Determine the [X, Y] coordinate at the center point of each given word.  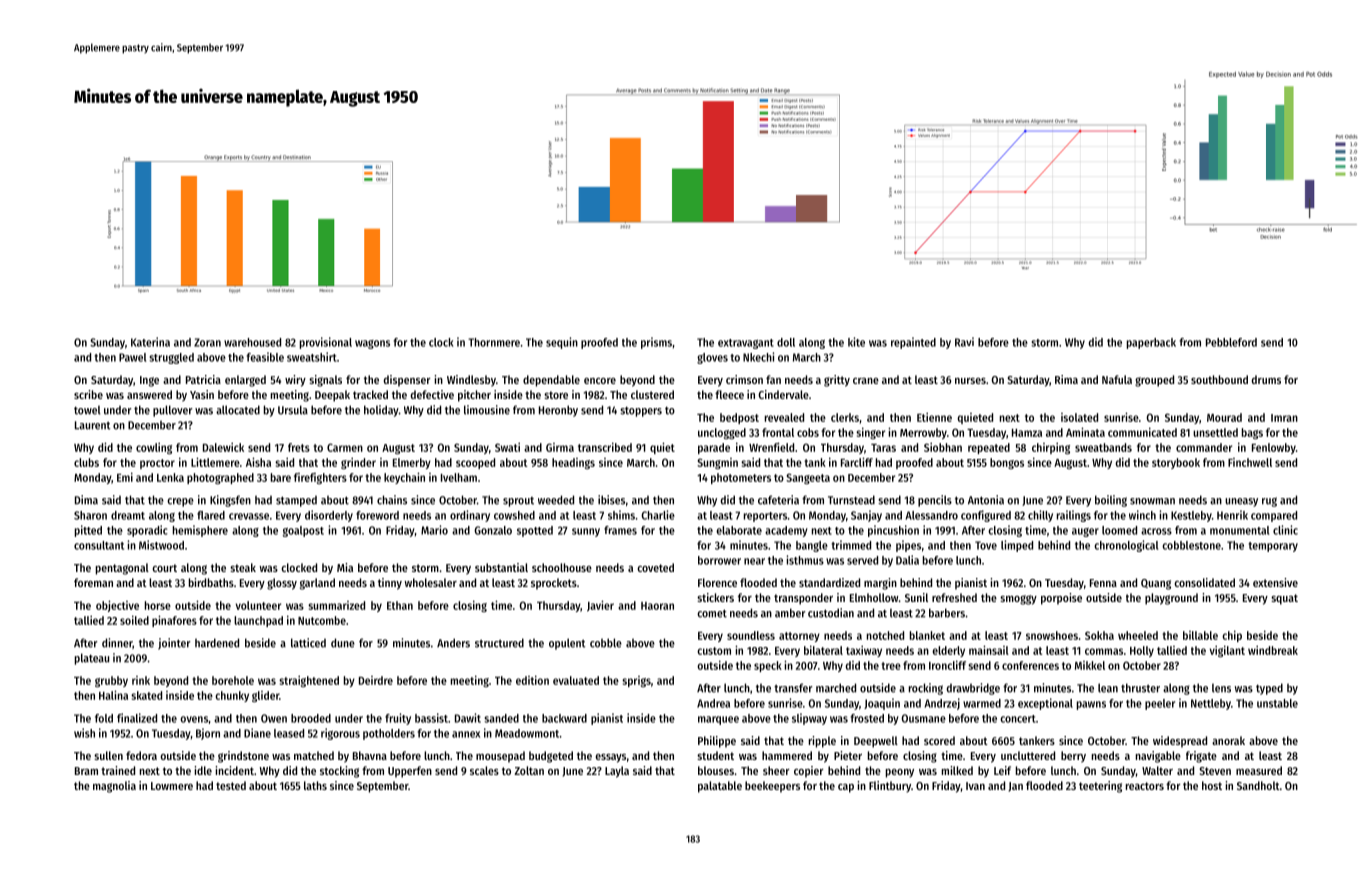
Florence [717, 582]
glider [265, 696]
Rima [1066, 379]
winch [1142, 515]
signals [325, 381]
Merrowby [923, 433]
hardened [217, 643]
